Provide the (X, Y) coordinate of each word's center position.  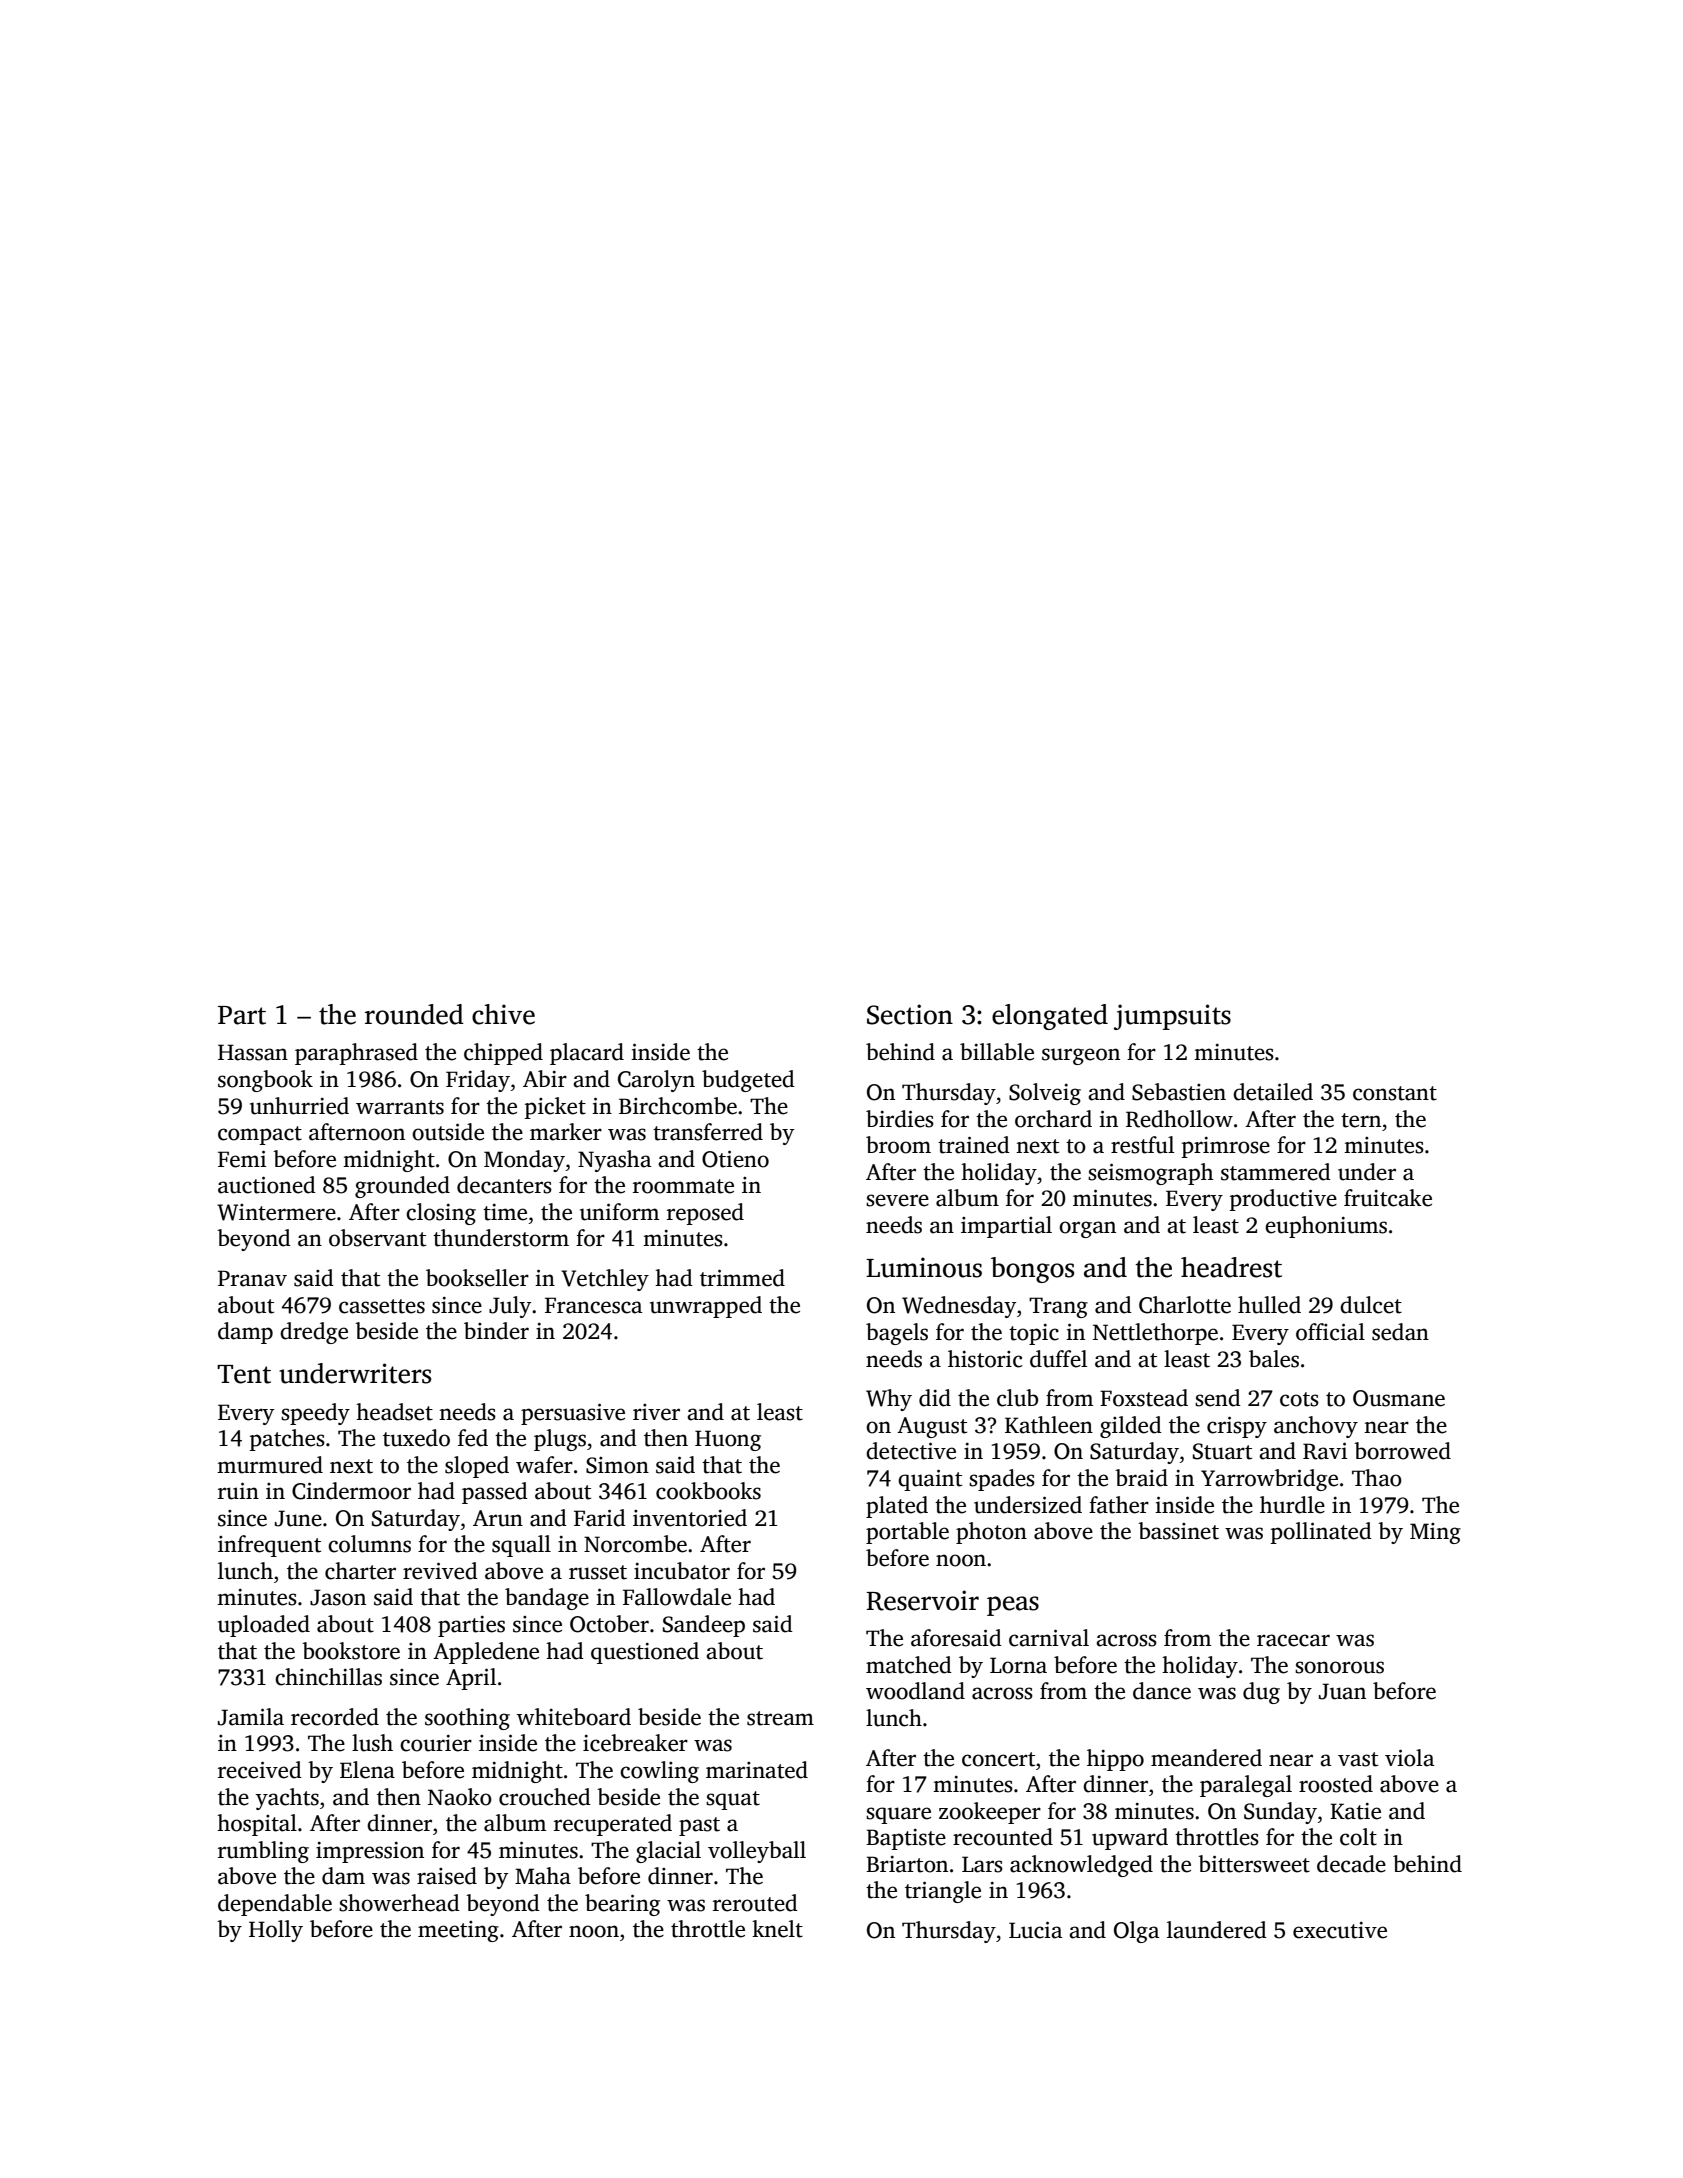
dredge (314, 1333)
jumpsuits (1172, 1017)
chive (503, 1014)
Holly (276, 1931)
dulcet (1371, 1305)
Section (910, 1014)
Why (889, 1400)
